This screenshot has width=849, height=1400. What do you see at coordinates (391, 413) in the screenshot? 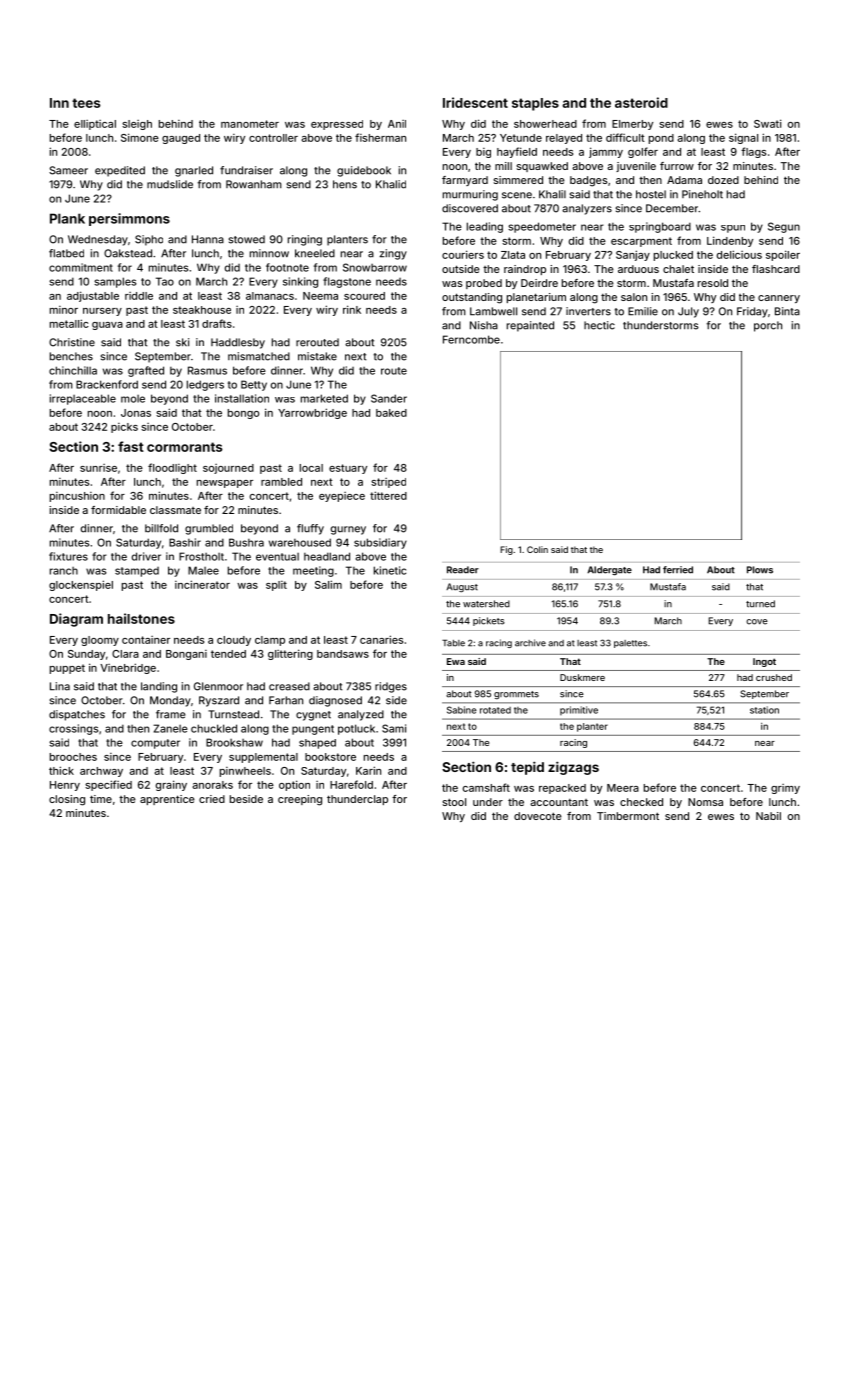
I see `baked` at bounding box center [391, 413].
